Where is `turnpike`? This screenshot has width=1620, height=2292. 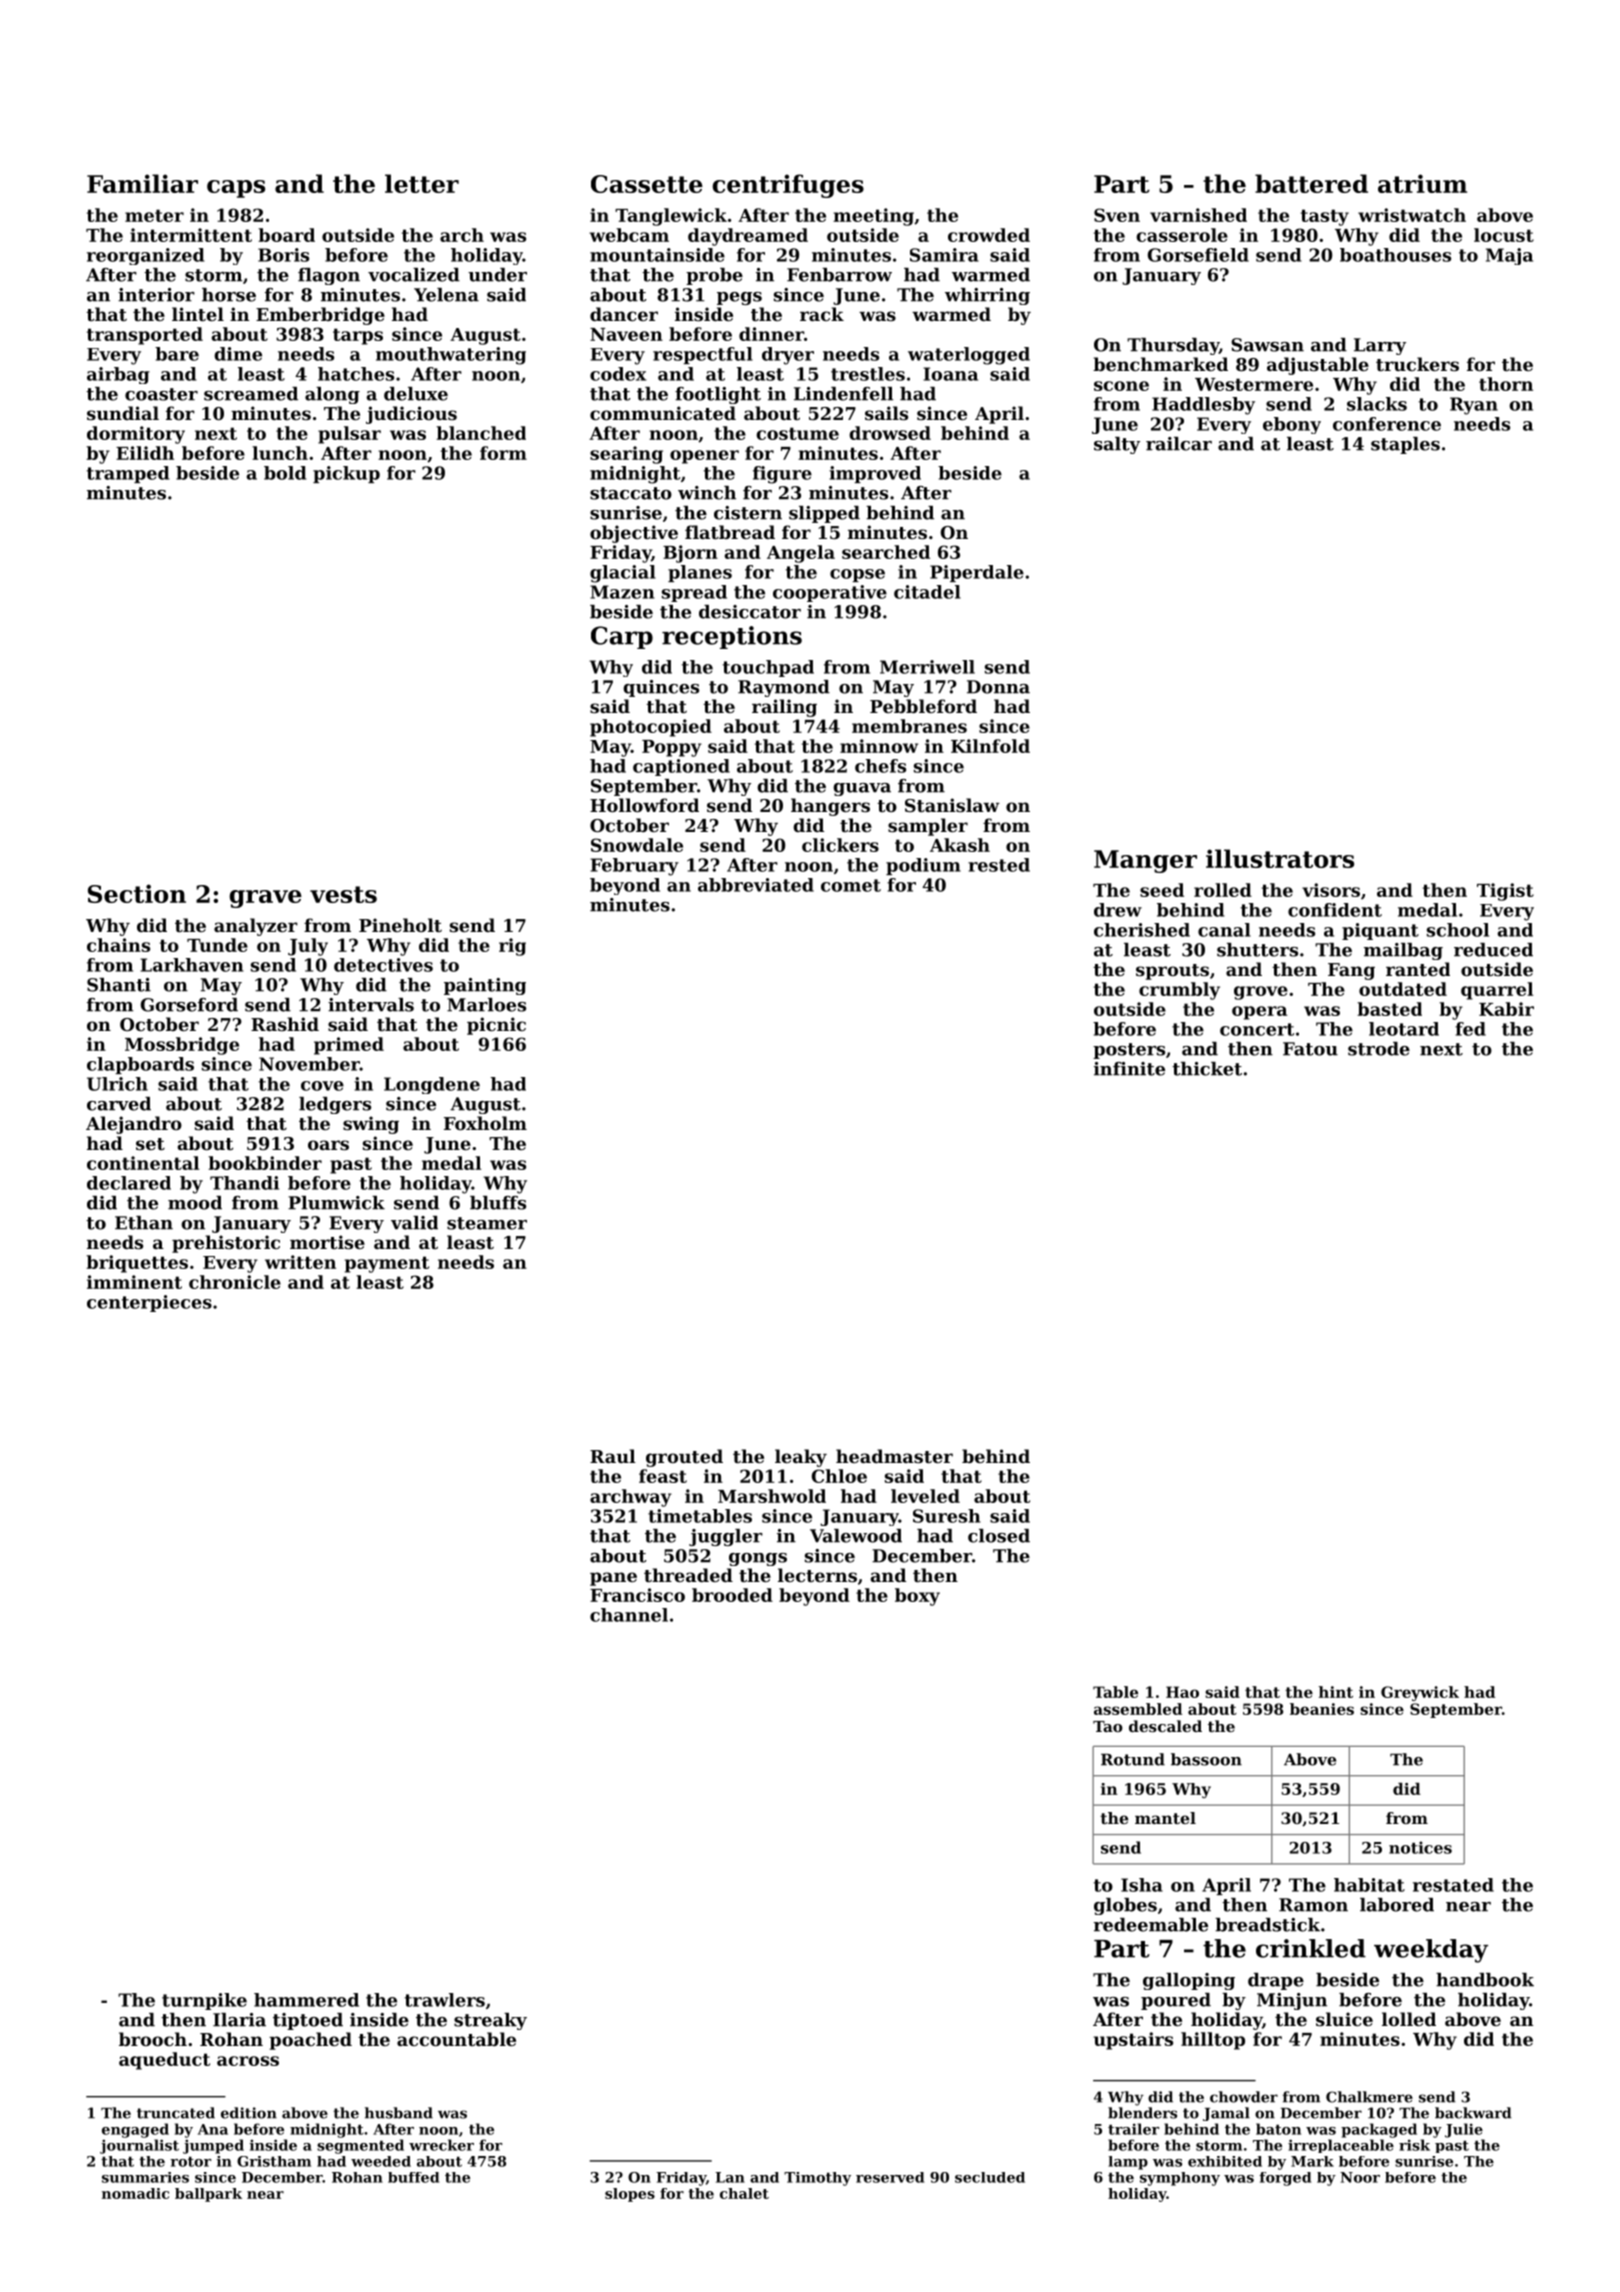 turnpike is located at coordinates (204, 2001).
